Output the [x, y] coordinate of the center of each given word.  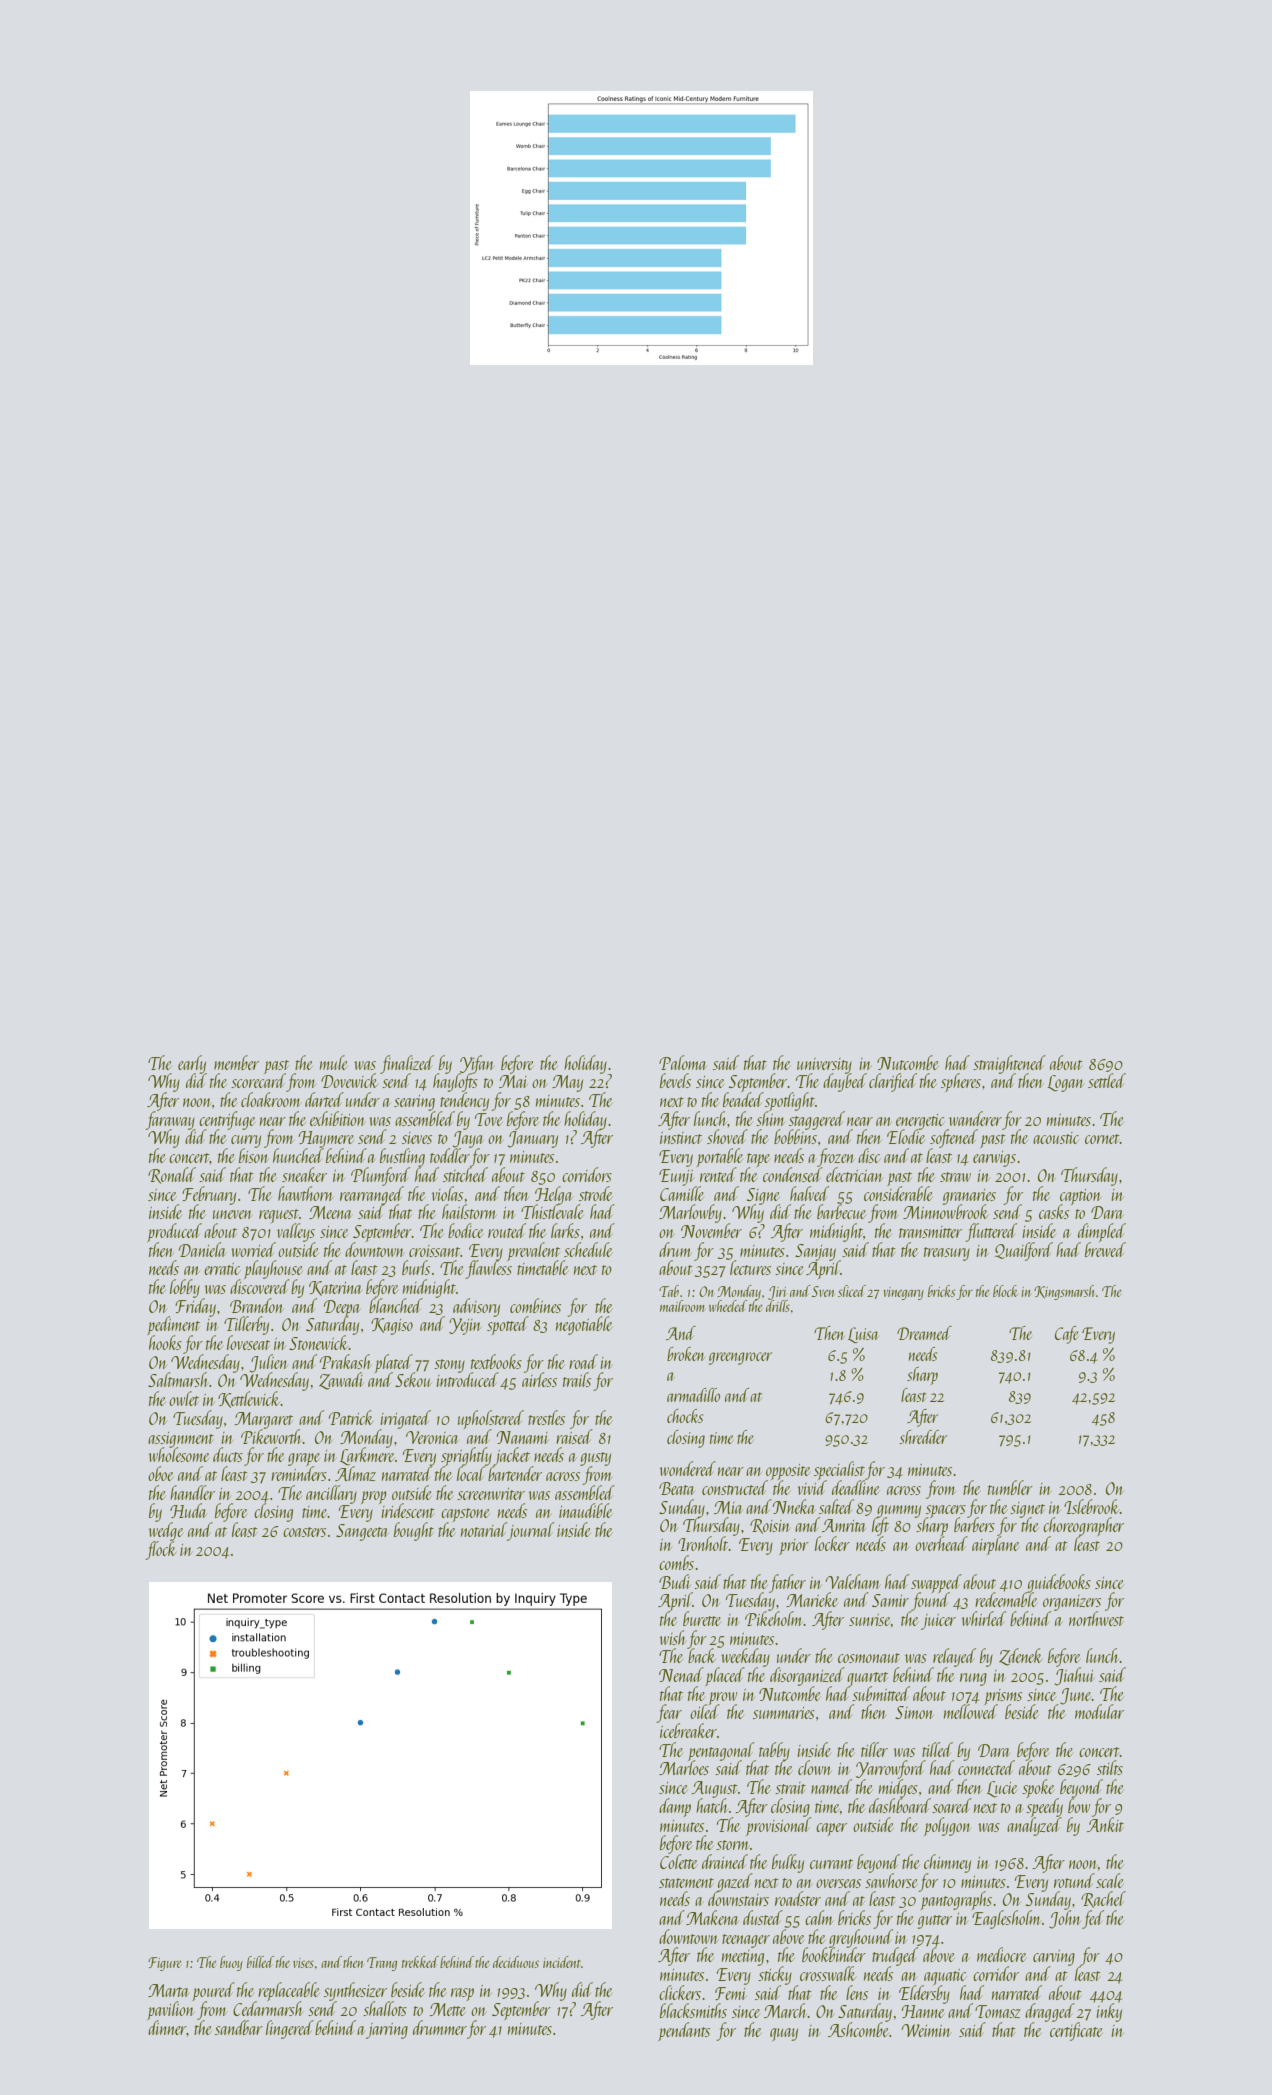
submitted [881, 1693]
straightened [1009, 1064]
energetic [920, 1122]
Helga [554, 1195]
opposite [788, 1472]
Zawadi [341, 1381]
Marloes [684, 1768]
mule [334, 1062]
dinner [167, 2027]
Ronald [172, 1175]
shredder [923, 1437]
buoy [231, 1963]
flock [160, 1550]
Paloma [683, 1062]
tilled [937, 1749]
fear [669, 1713]
